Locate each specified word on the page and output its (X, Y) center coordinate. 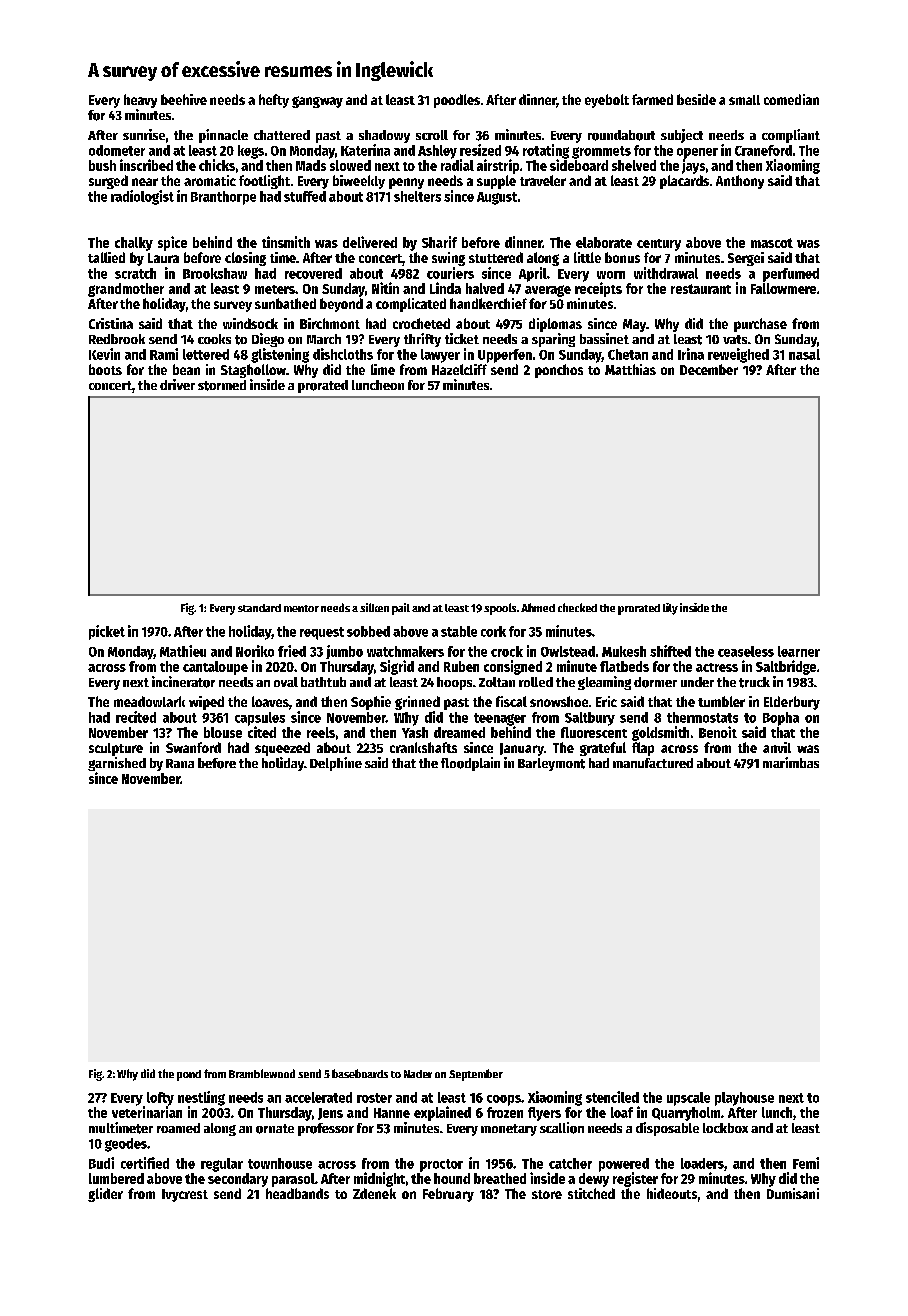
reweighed (738, 355)
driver (177, 384)
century (659, 245)
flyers (544, 1114)
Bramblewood (262, 1073)
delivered (370, 242)
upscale (688, 1099)
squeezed (282, 749)
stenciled (612, 1097)
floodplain (470, 764)
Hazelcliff (459, 369)
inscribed (146, 165)
